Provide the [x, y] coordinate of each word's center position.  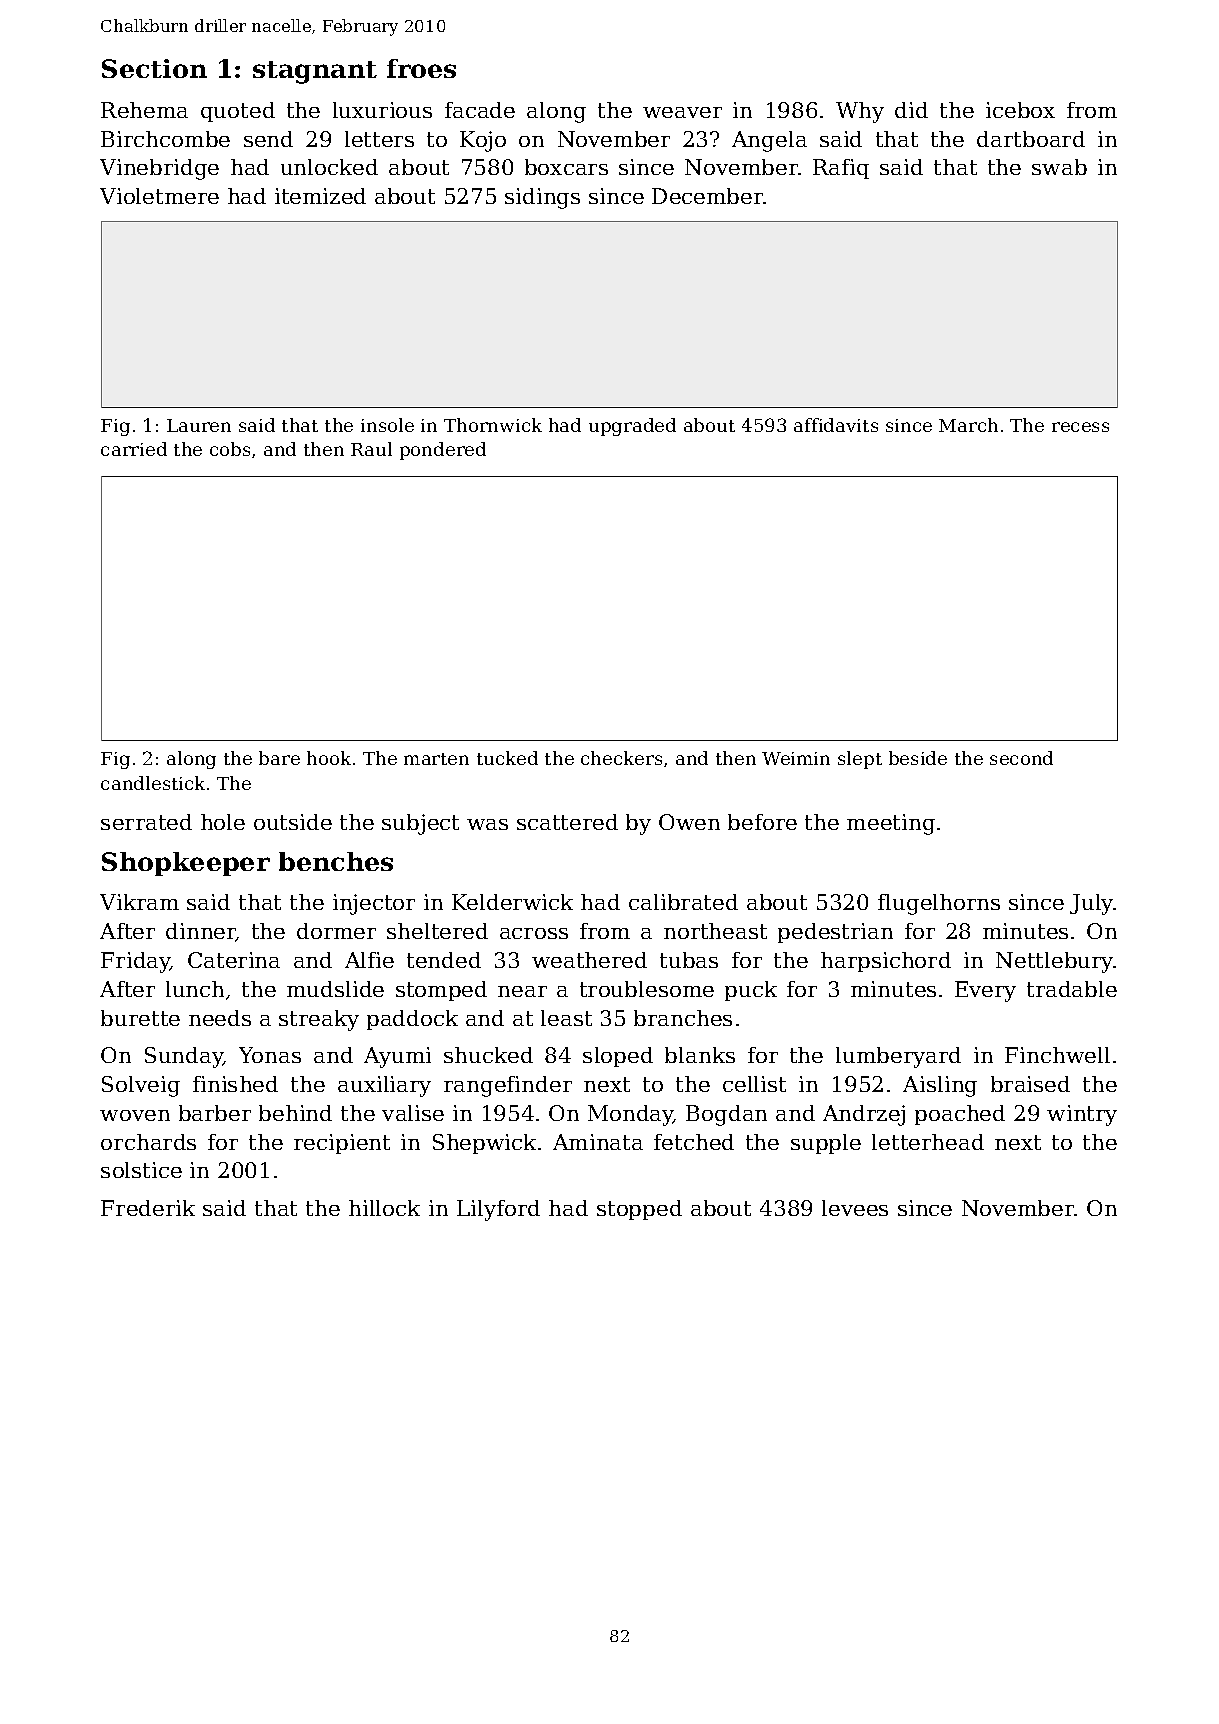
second [1021, 758]
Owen [689, 822]
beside [918, 758]
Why [860, 112]
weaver [682, 112]
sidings [542, 198]
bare [279, 758]
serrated [146, 822]
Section [154, 68]
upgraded [632, 427]
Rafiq [841, 169]
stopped [639, 1210]
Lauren [199, 425]
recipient [342, 1144]
